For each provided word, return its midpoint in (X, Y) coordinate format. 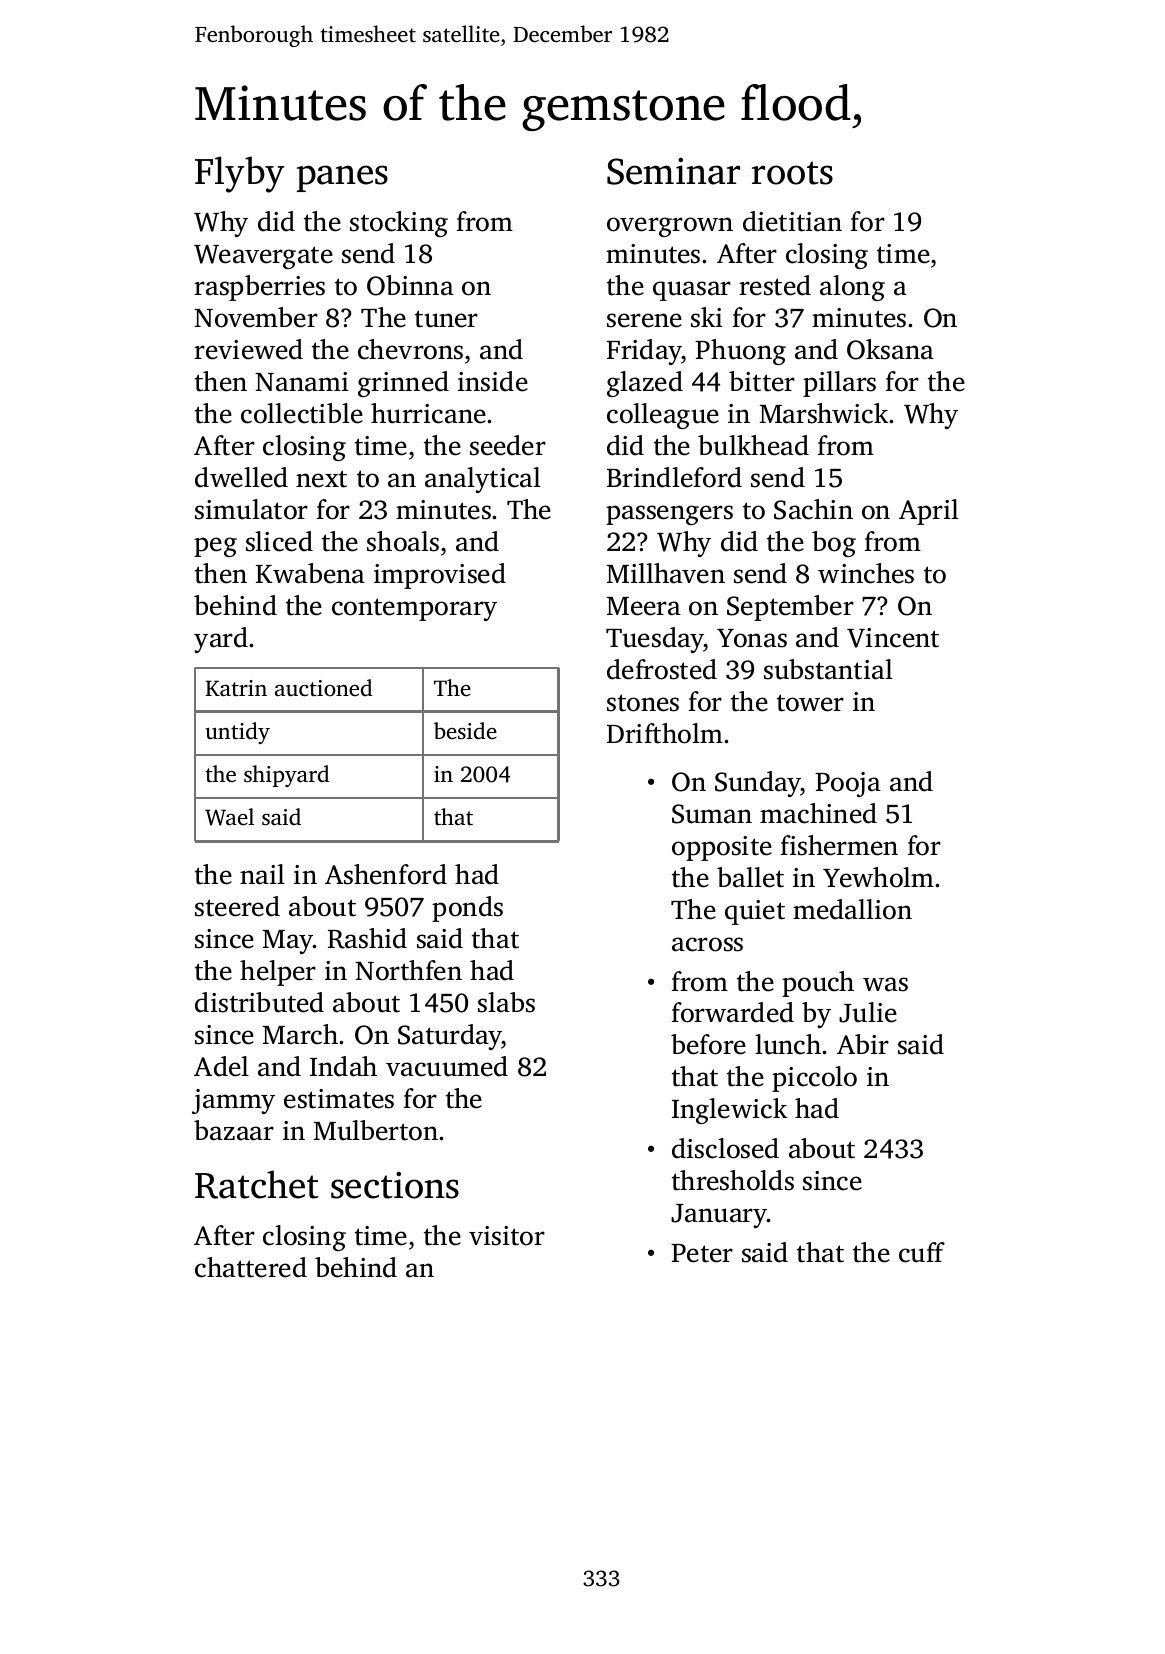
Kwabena (310, 573)
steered (237, 906)
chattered (251, 1267)
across (707, 944)
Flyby (240, 174)
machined (818, 813)
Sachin (813, 509)
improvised (440, 576)
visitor (507, 1236)
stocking (399, 224)
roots (792, 173)
